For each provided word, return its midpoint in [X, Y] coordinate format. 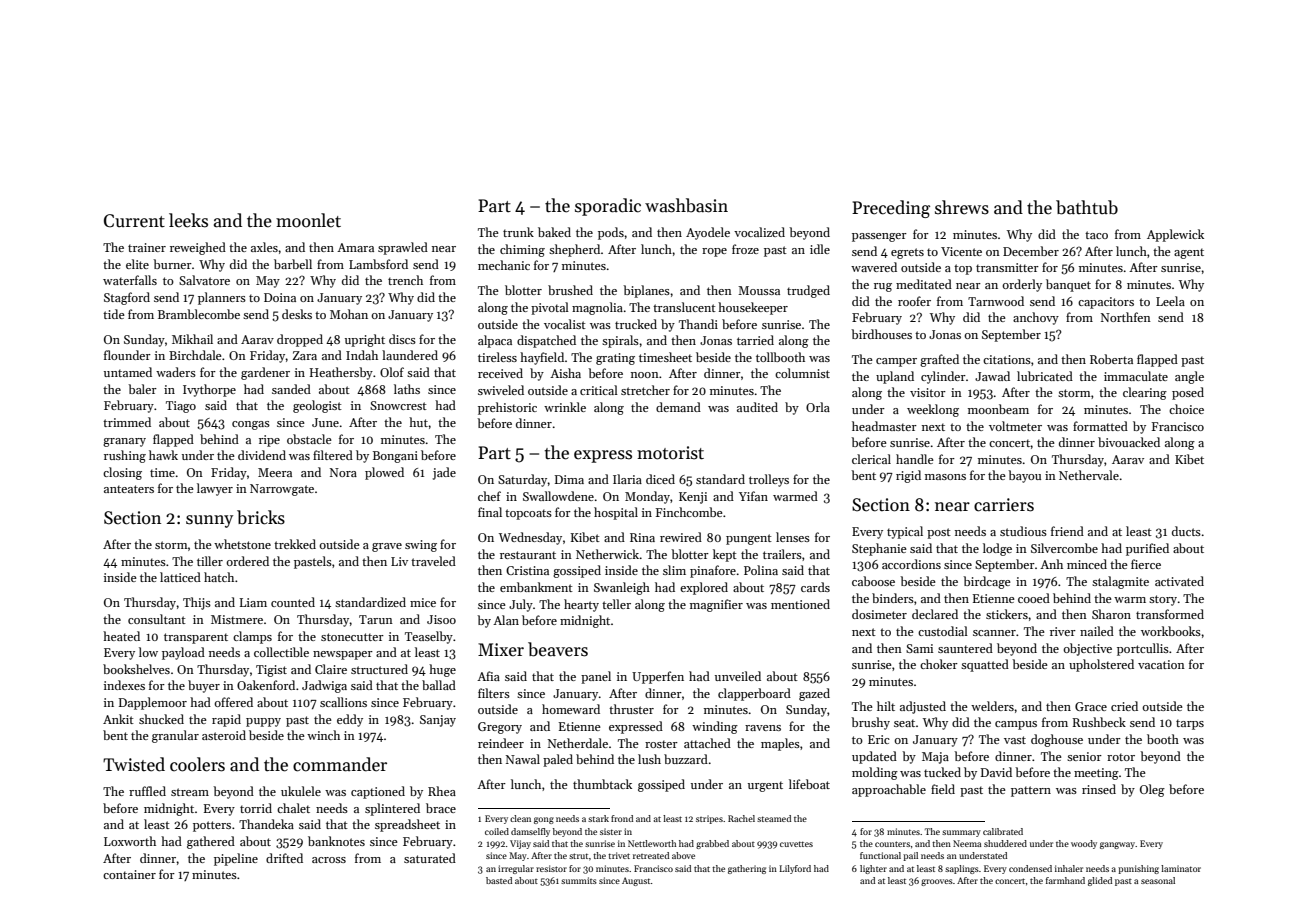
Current [134, 221]
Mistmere [237, 619]
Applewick [1175, 235]
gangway [1117, 845]
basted [499, 880]
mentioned [800, 604]
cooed [1034, 598]
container [129, 874]
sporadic [608, 207]
